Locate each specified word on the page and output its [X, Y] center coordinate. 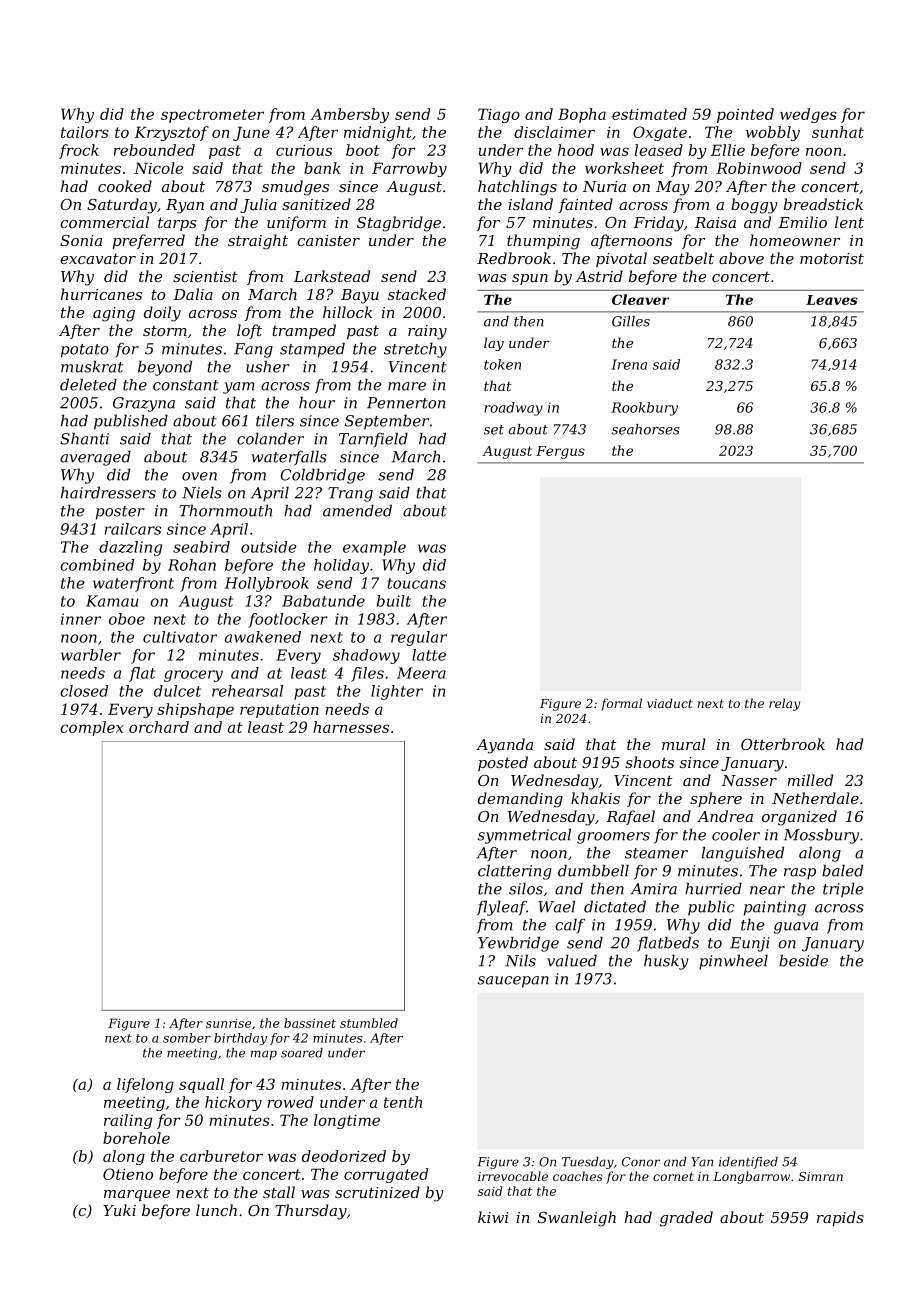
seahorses [646, 429]
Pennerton [406, 403]
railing [128, 1121]
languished [743, 854]
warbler [91, 655]
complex [92, 728]
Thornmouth [225, 510]
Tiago [499, 115]
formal [621, 704]
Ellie [728, 150]
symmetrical [524, 836]
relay [784, 704]
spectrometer [212, 116]
